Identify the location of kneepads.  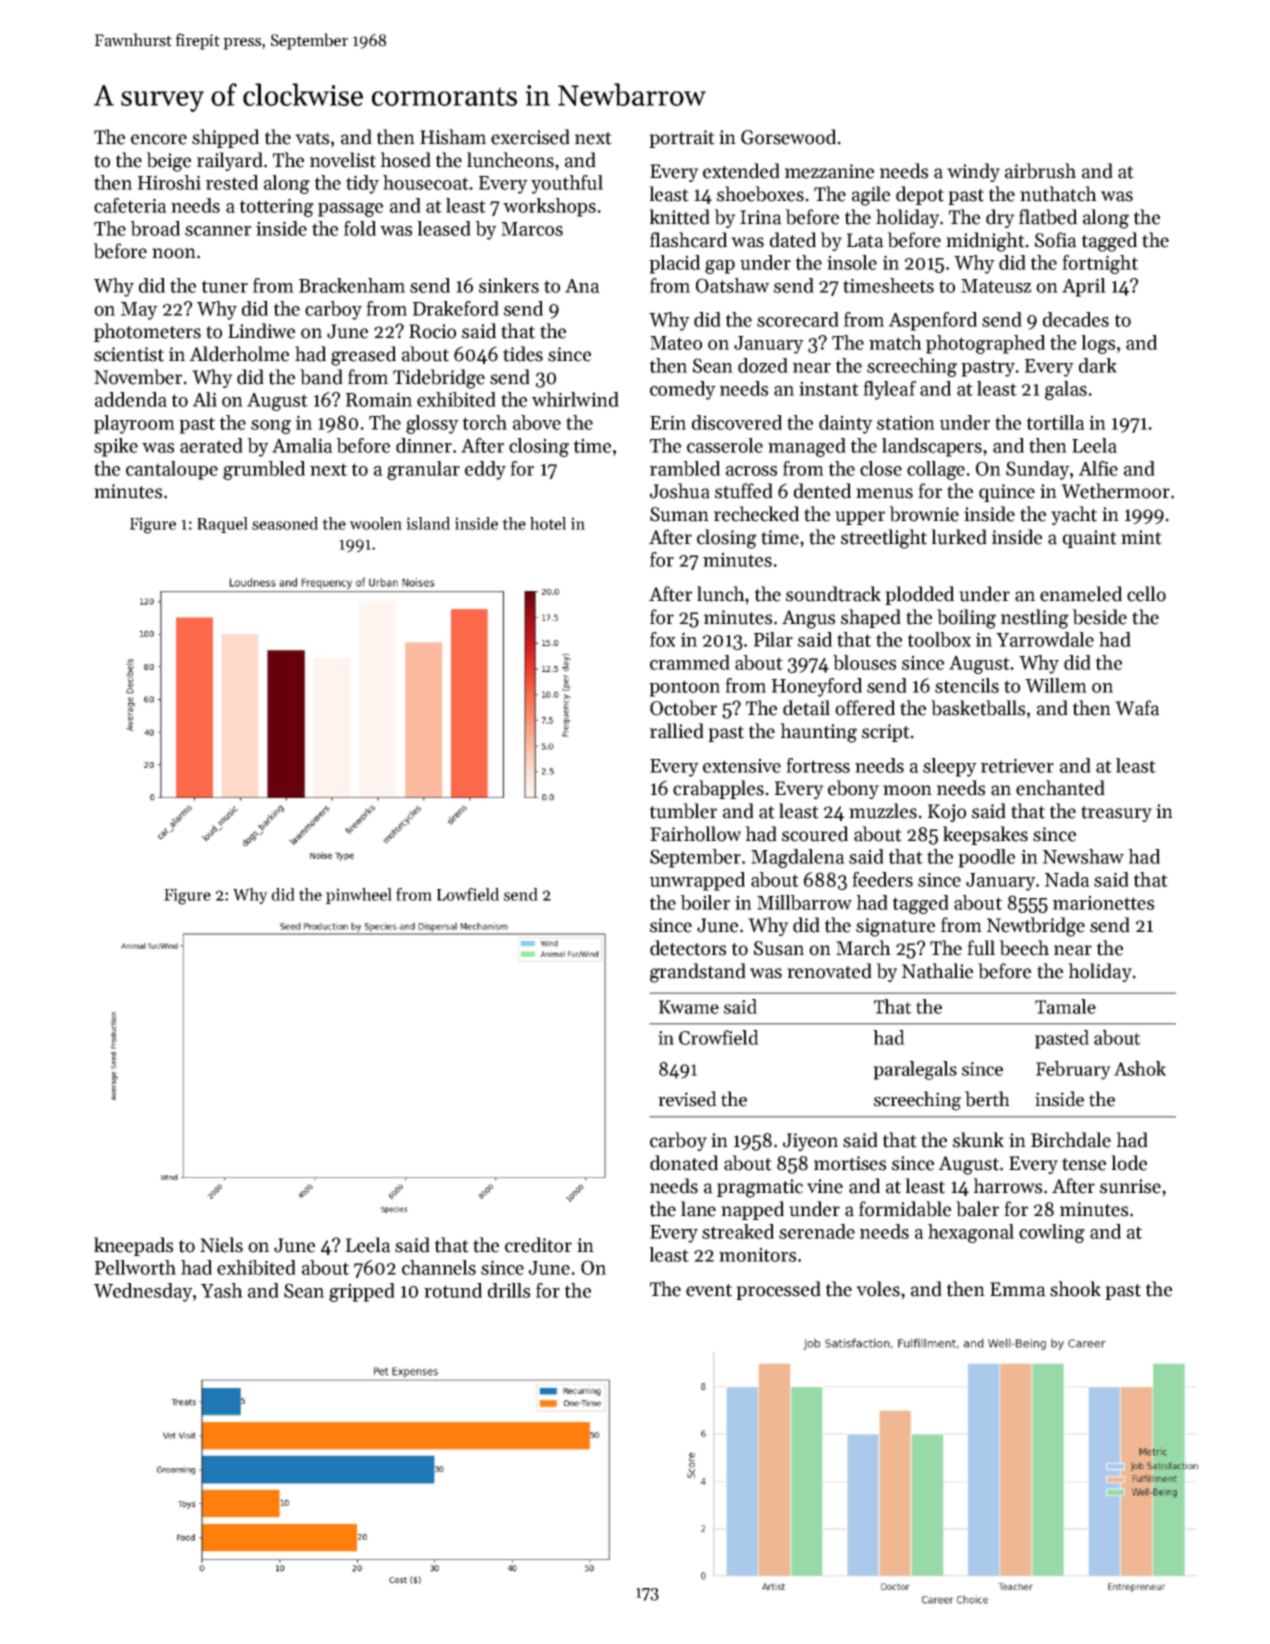
(133, 1246).
